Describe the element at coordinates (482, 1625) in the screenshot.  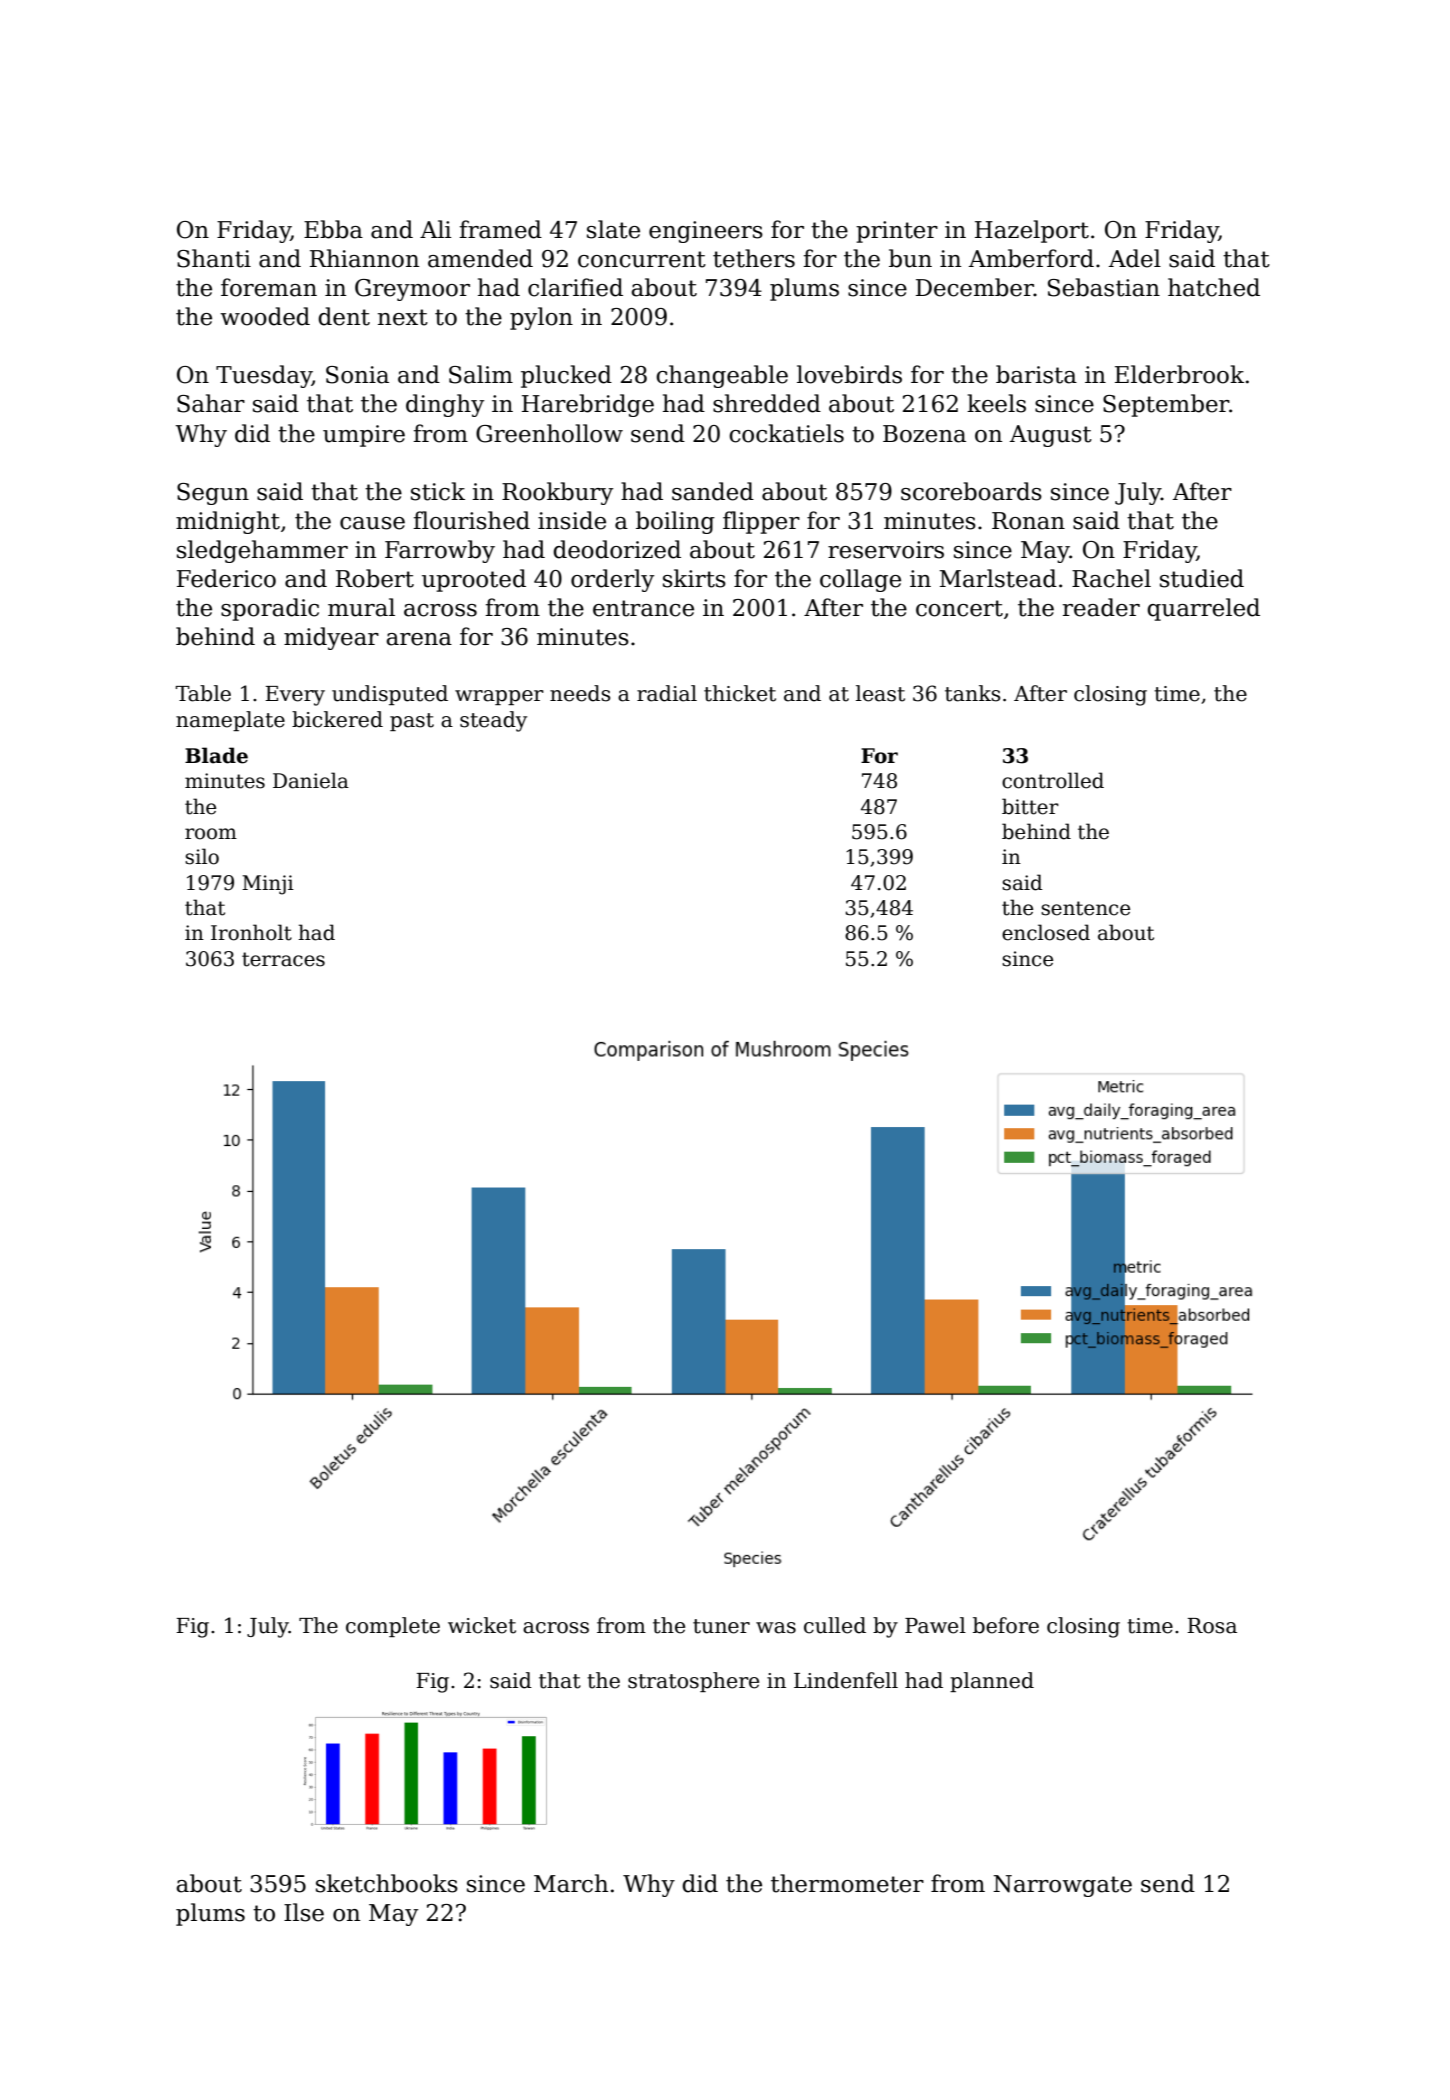
I see `wicket` at that location.
